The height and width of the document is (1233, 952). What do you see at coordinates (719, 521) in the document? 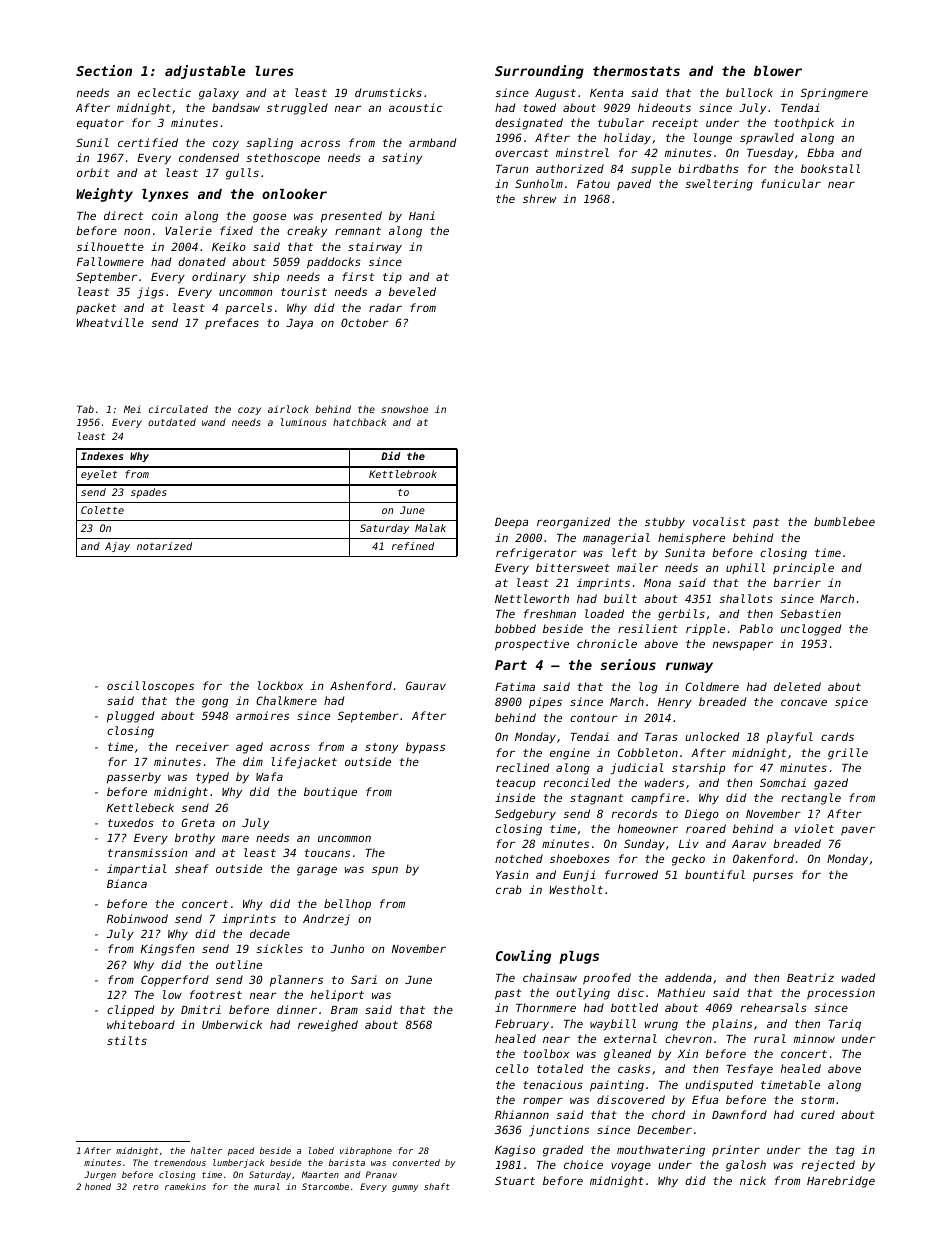
I see `vocalist` at bounding box center [719, 521].
